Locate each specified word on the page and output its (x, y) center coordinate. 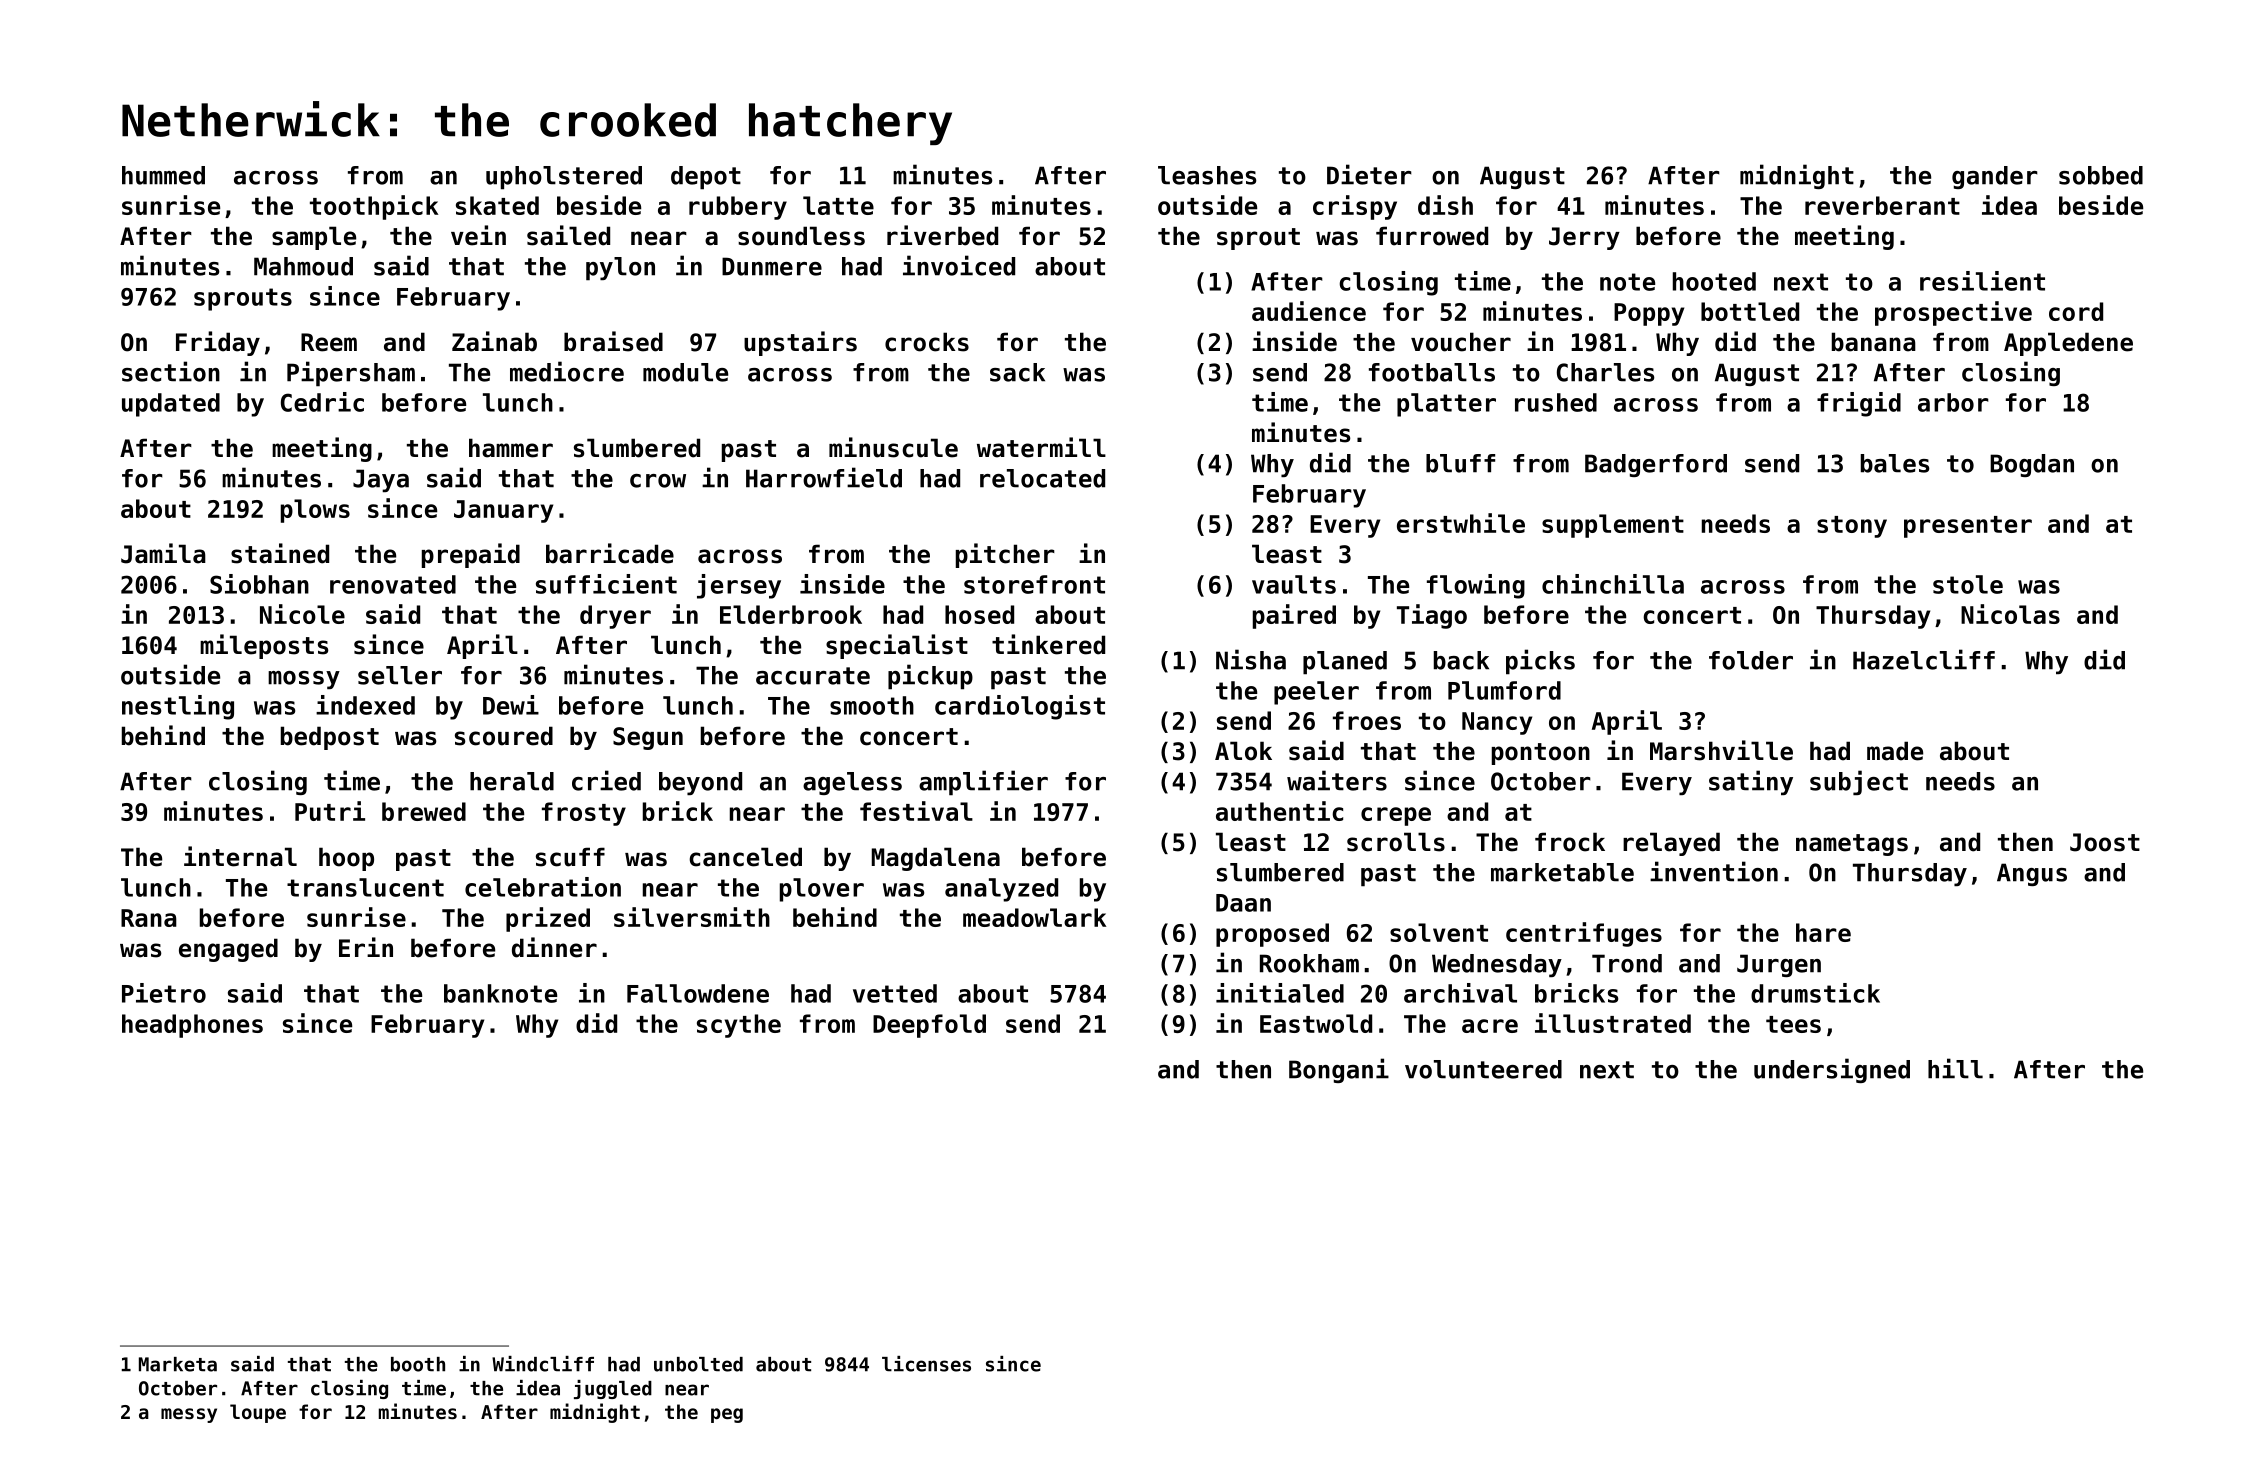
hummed (163, 175)
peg (727, 1415)
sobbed (2101, 175)
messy (189, 1415)
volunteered (1483, 1069)
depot (706, 178)
